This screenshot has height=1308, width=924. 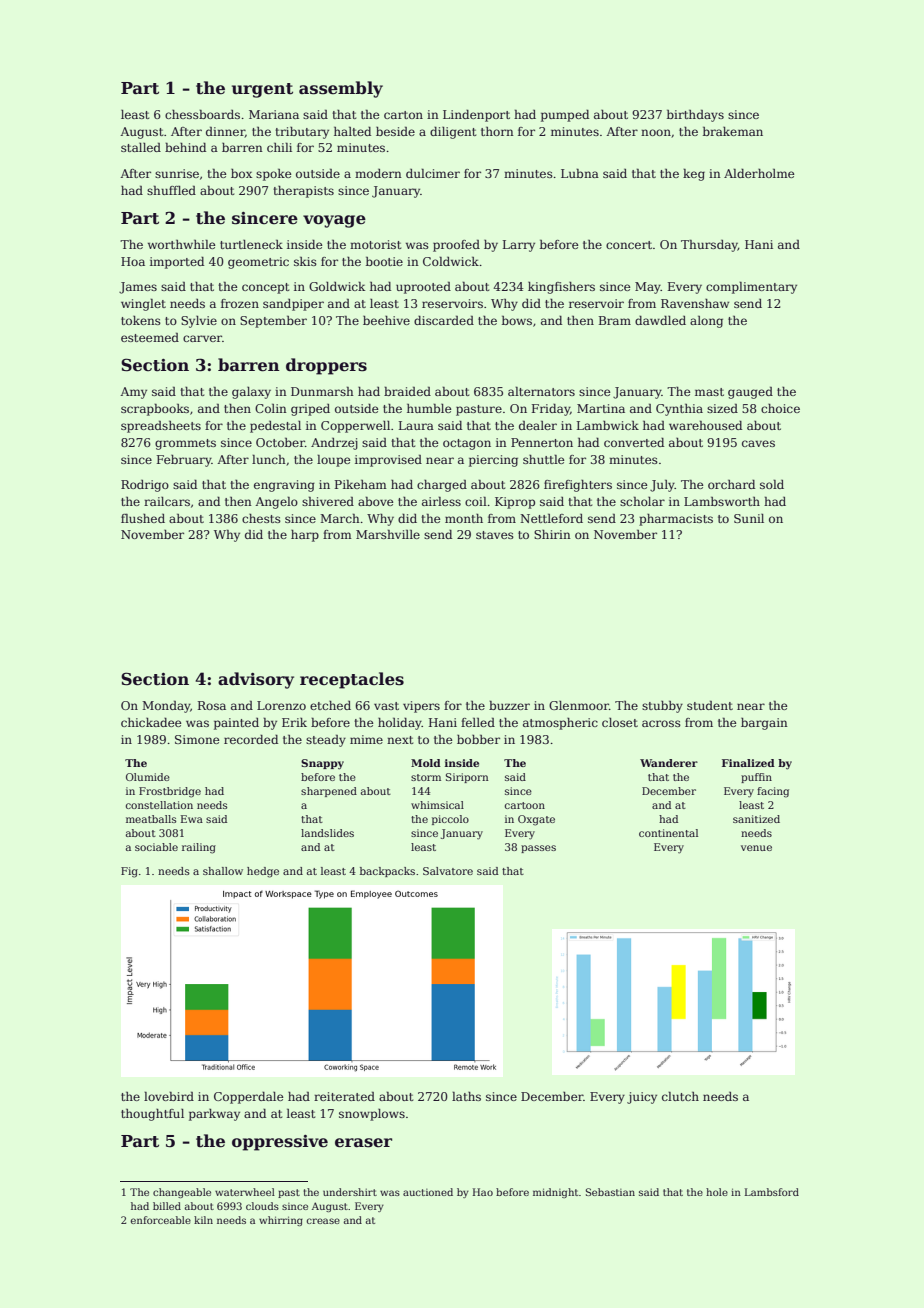 I want to click on student, so click(x=710, y=705).
